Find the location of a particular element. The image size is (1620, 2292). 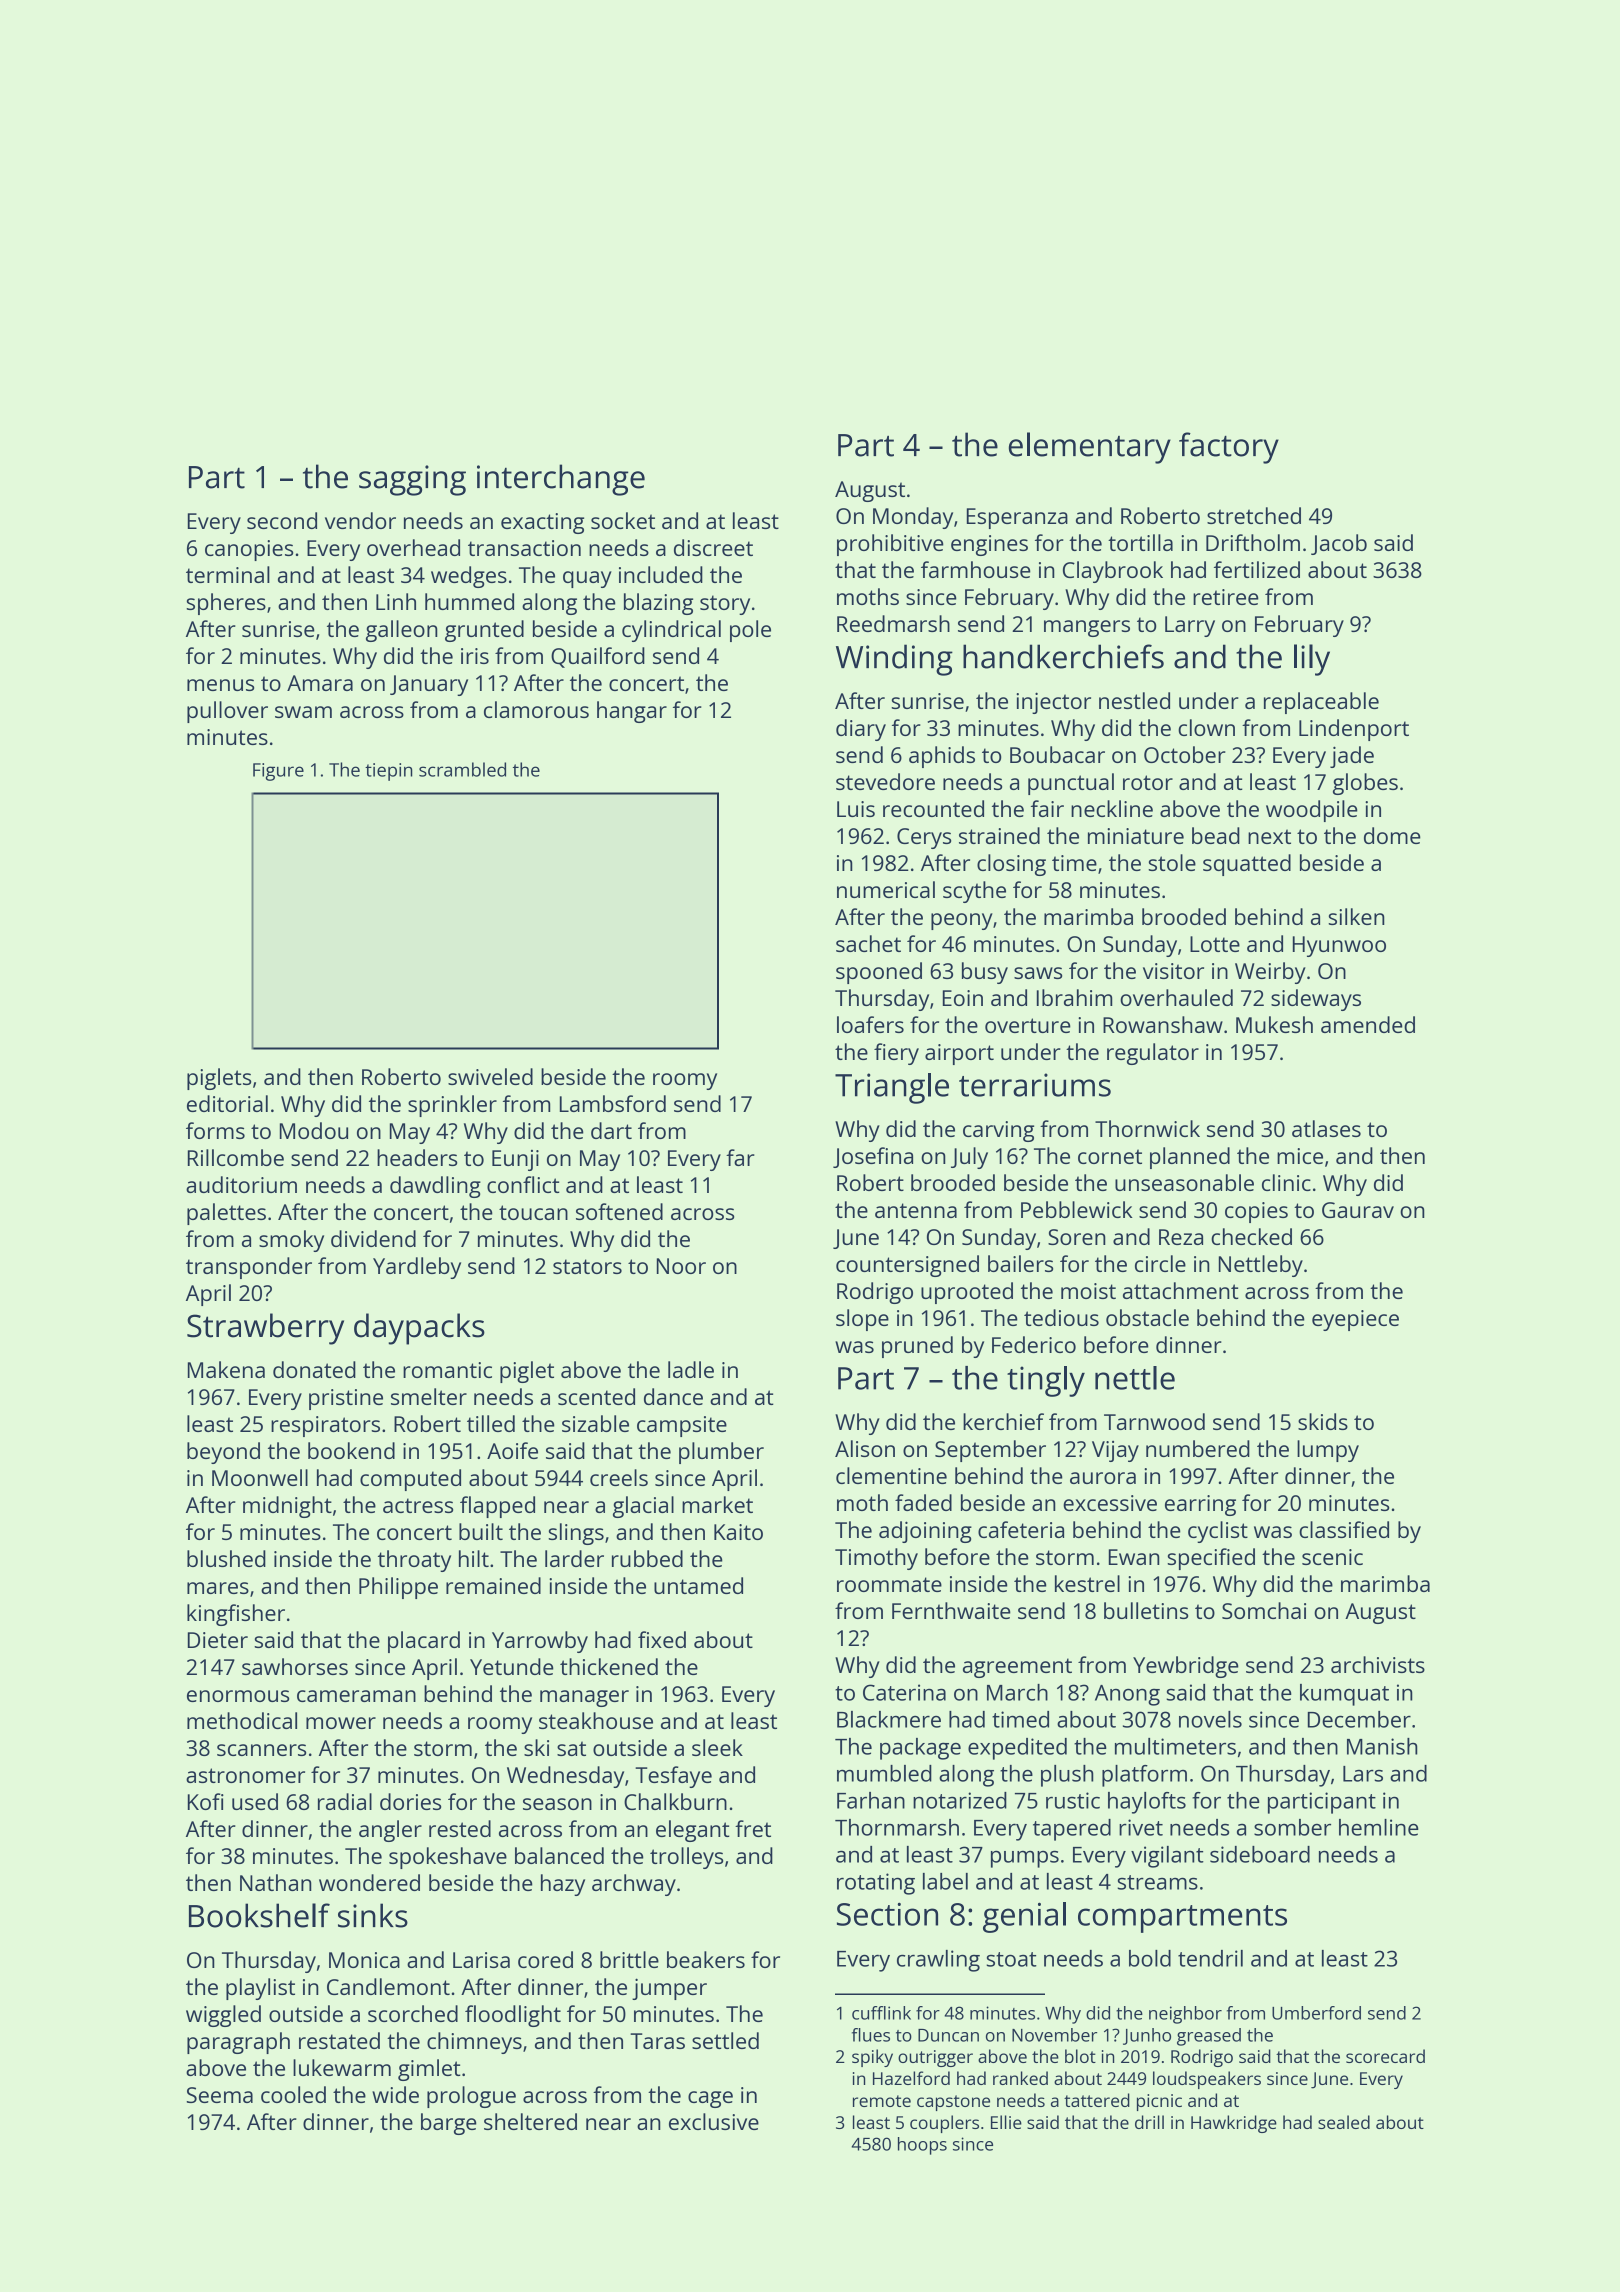

cooled is located at coordinates (293, 2094).
